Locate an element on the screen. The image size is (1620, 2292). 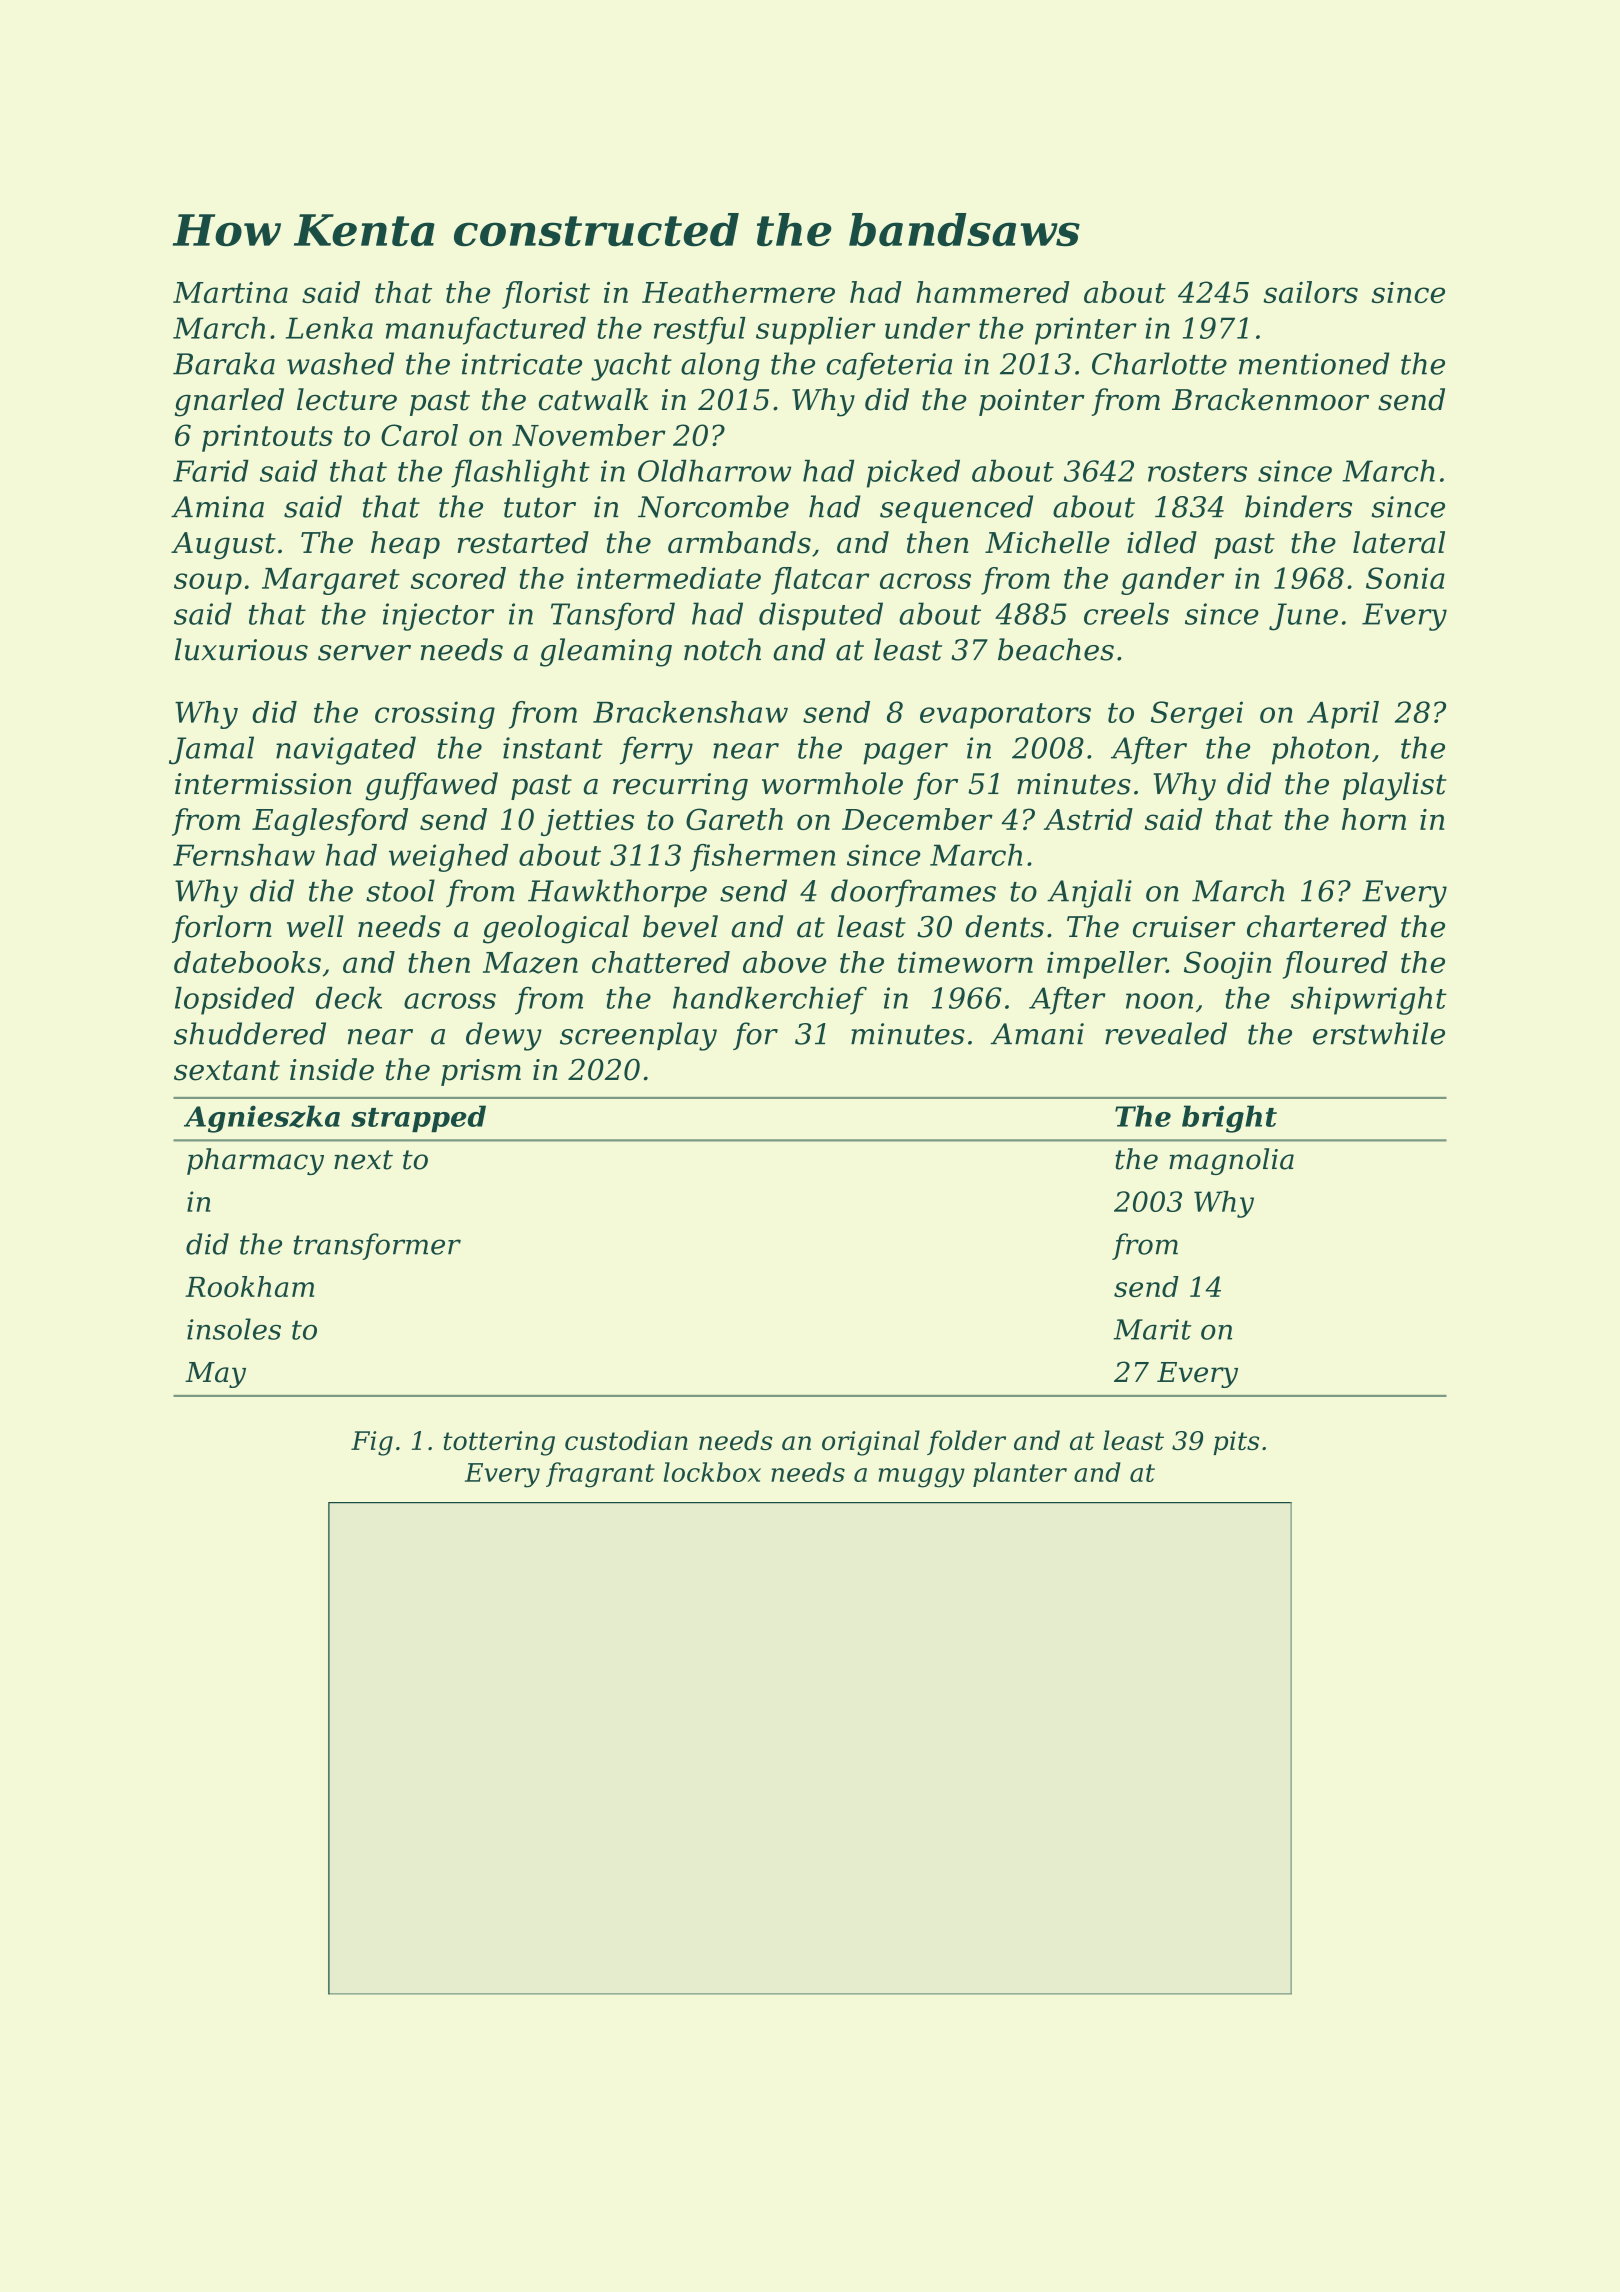
pharmacy is located at coordinates (255, 1161).
